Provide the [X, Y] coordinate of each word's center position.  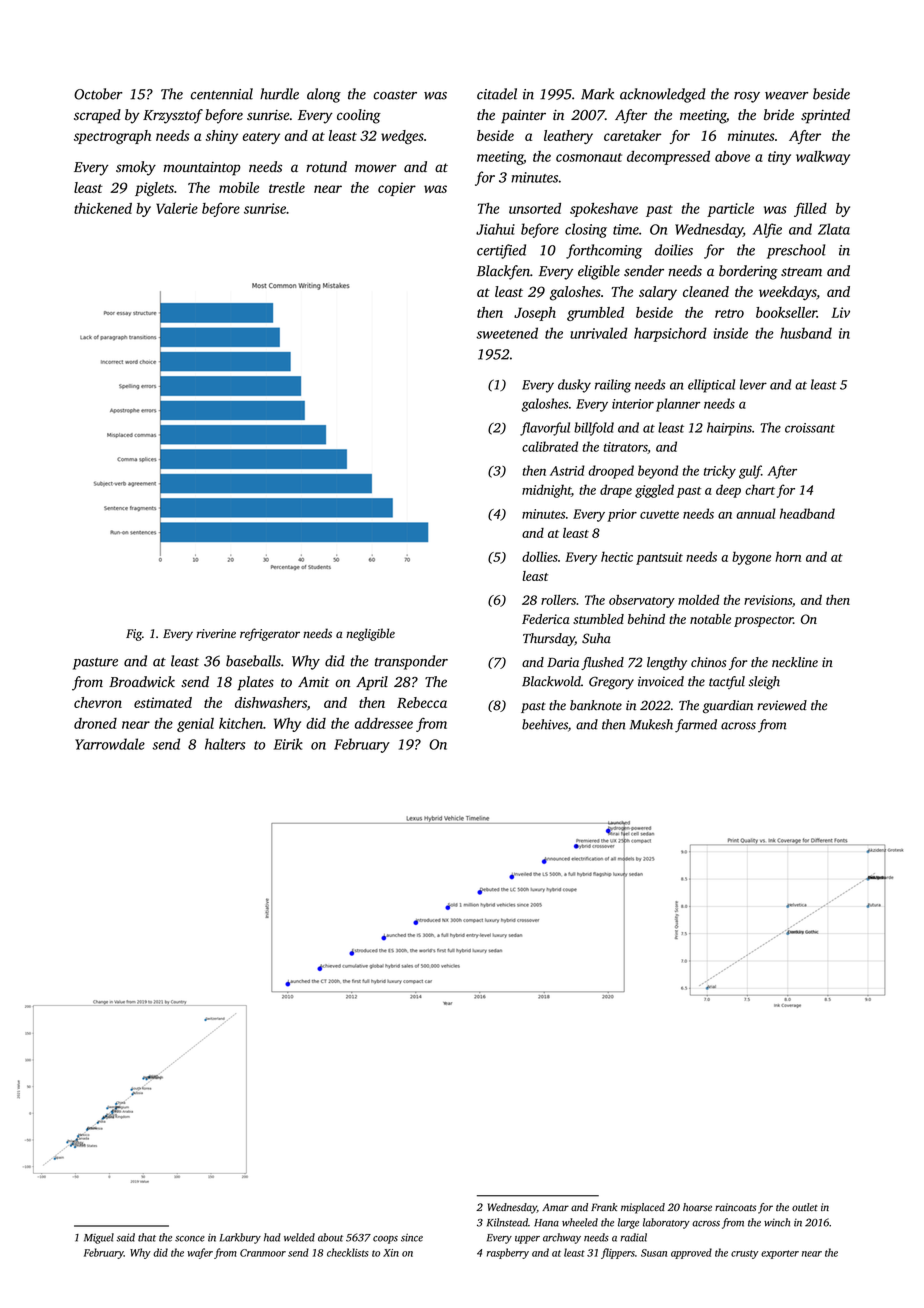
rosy [747, 97]
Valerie [177, 208]
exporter [780, 1254]
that [147, 1237]
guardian [728, 707]
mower [376, 168]
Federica [546, 619]
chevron [98, 702]
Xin [391, 1253]
